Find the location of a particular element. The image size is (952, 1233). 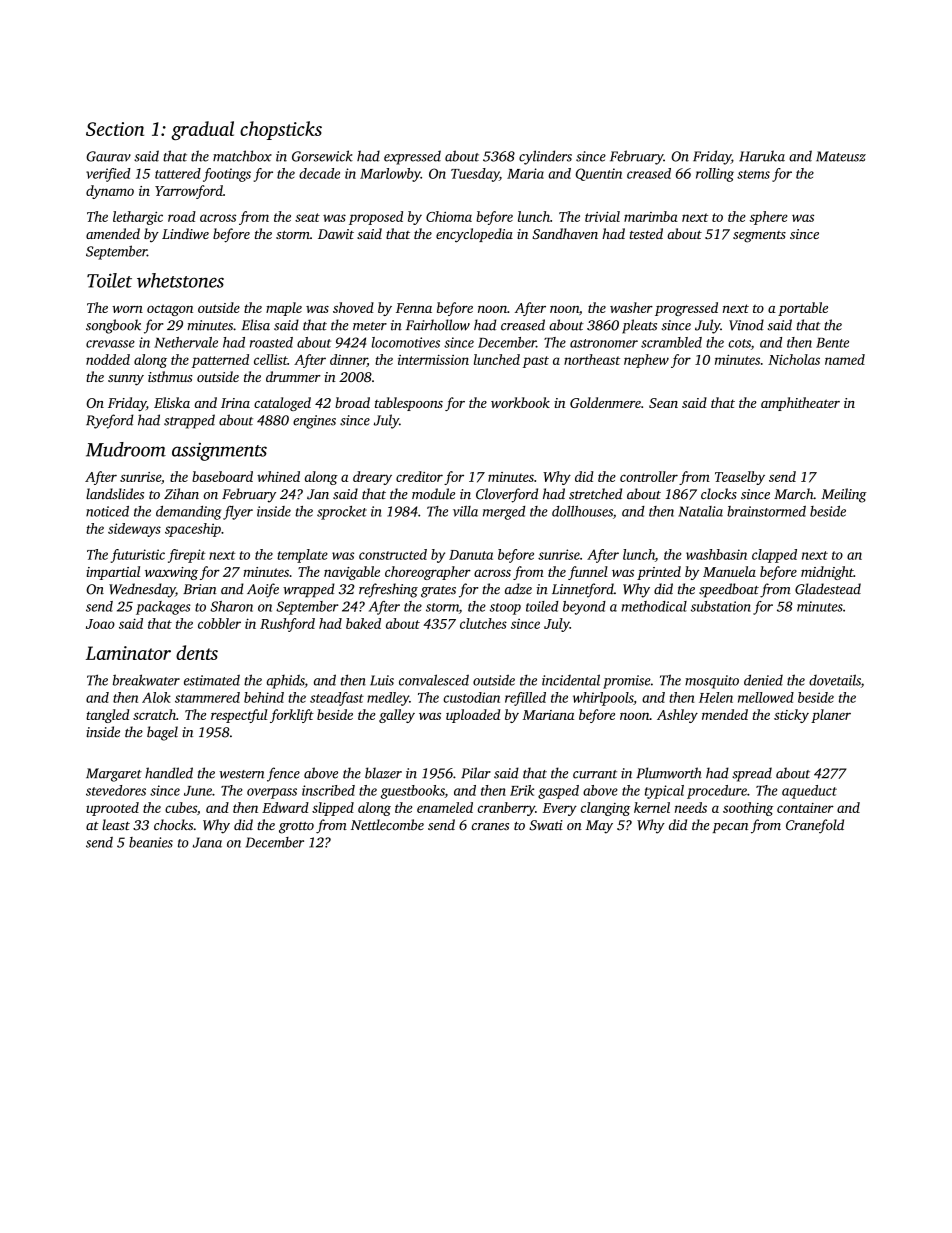

verified is located at coordinates (108, 175).
